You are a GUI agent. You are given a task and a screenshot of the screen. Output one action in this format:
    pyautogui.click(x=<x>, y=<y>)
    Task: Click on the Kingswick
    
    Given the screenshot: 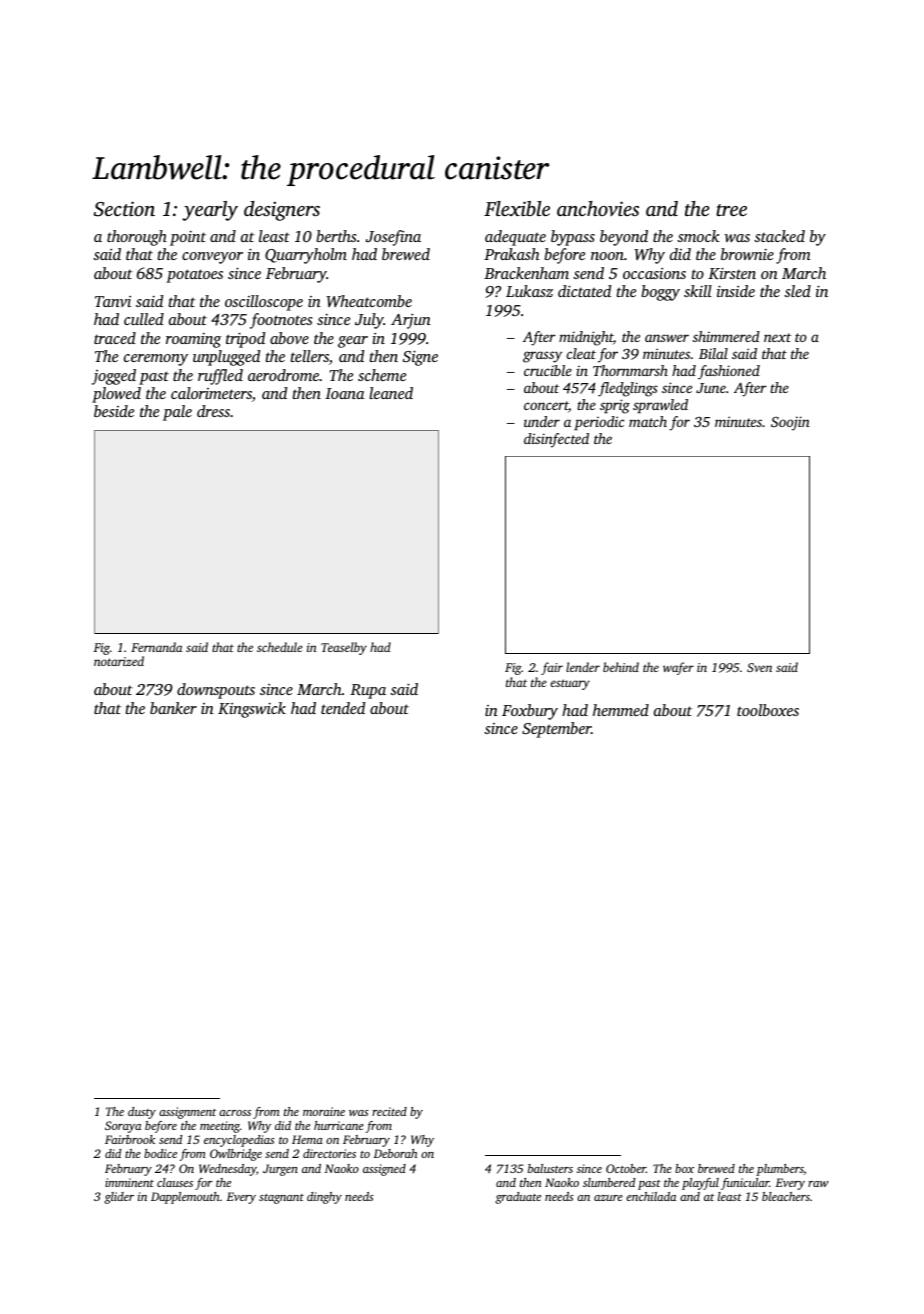 What is the action you would take?
    pyautogui.click(x=252, y=710)
